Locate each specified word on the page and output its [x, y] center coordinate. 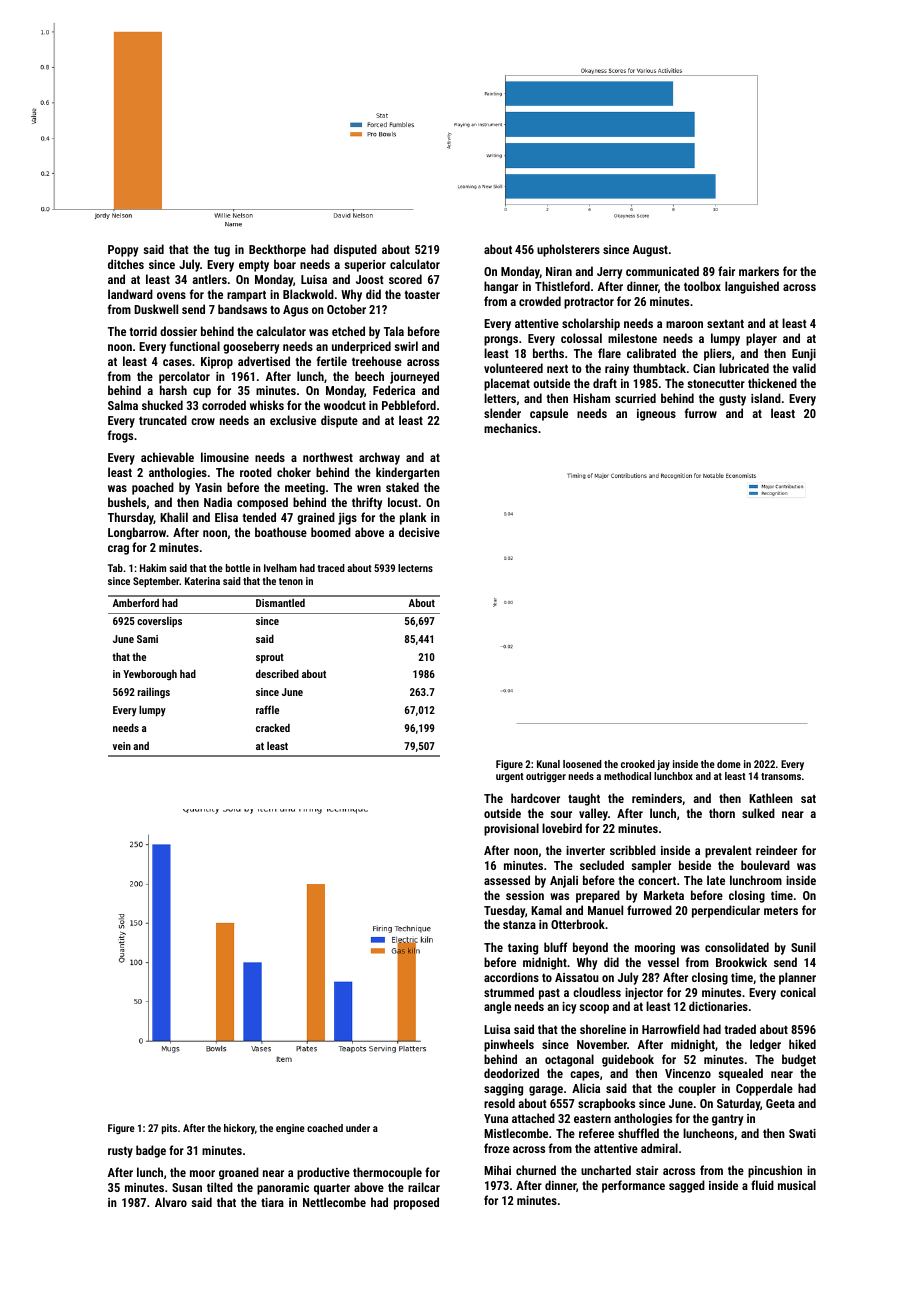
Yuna [496, 1118]
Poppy [123, 251]
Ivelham [280, 568]
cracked [273, 727]
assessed [507, 880]
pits [169, 1129]
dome [729, 764]
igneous [656, 415]
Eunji [804, 355]
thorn [722, 813]
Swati [802, 1133]
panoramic [283, 1189]
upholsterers [568, 250]
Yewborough [150, 674]
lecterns [415, 568]
